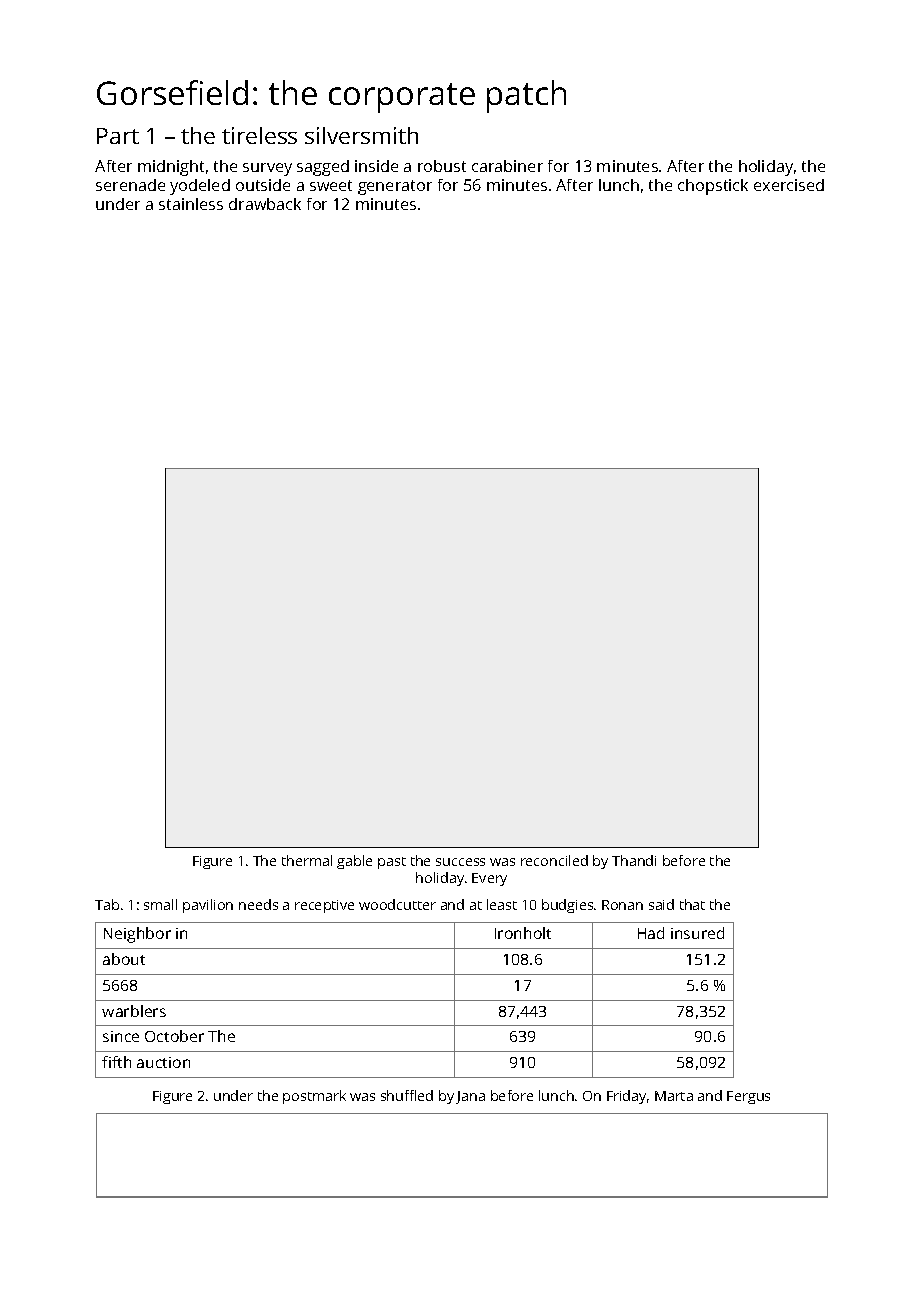  Describe the element at coordinates (259, 135) in the screenshot. I see `tireless` at that location.
